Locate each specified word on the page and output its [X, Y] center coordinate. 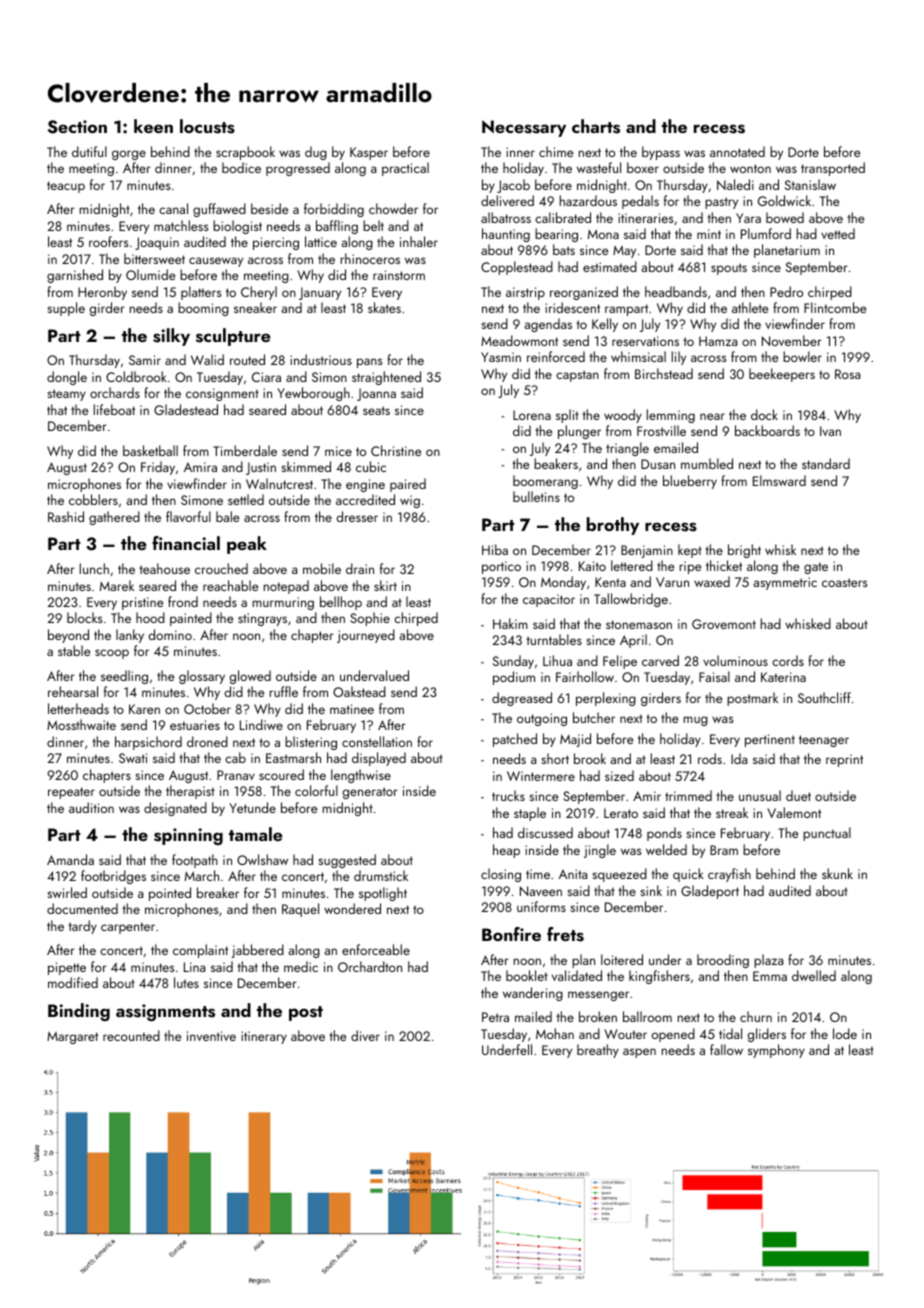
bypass [661, 153]
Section [77, 127]
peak [247, 545]
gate [816, 568]
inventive [211, 1036]
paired [408, 485]
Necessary [524, 128]
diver [365, 1035]
